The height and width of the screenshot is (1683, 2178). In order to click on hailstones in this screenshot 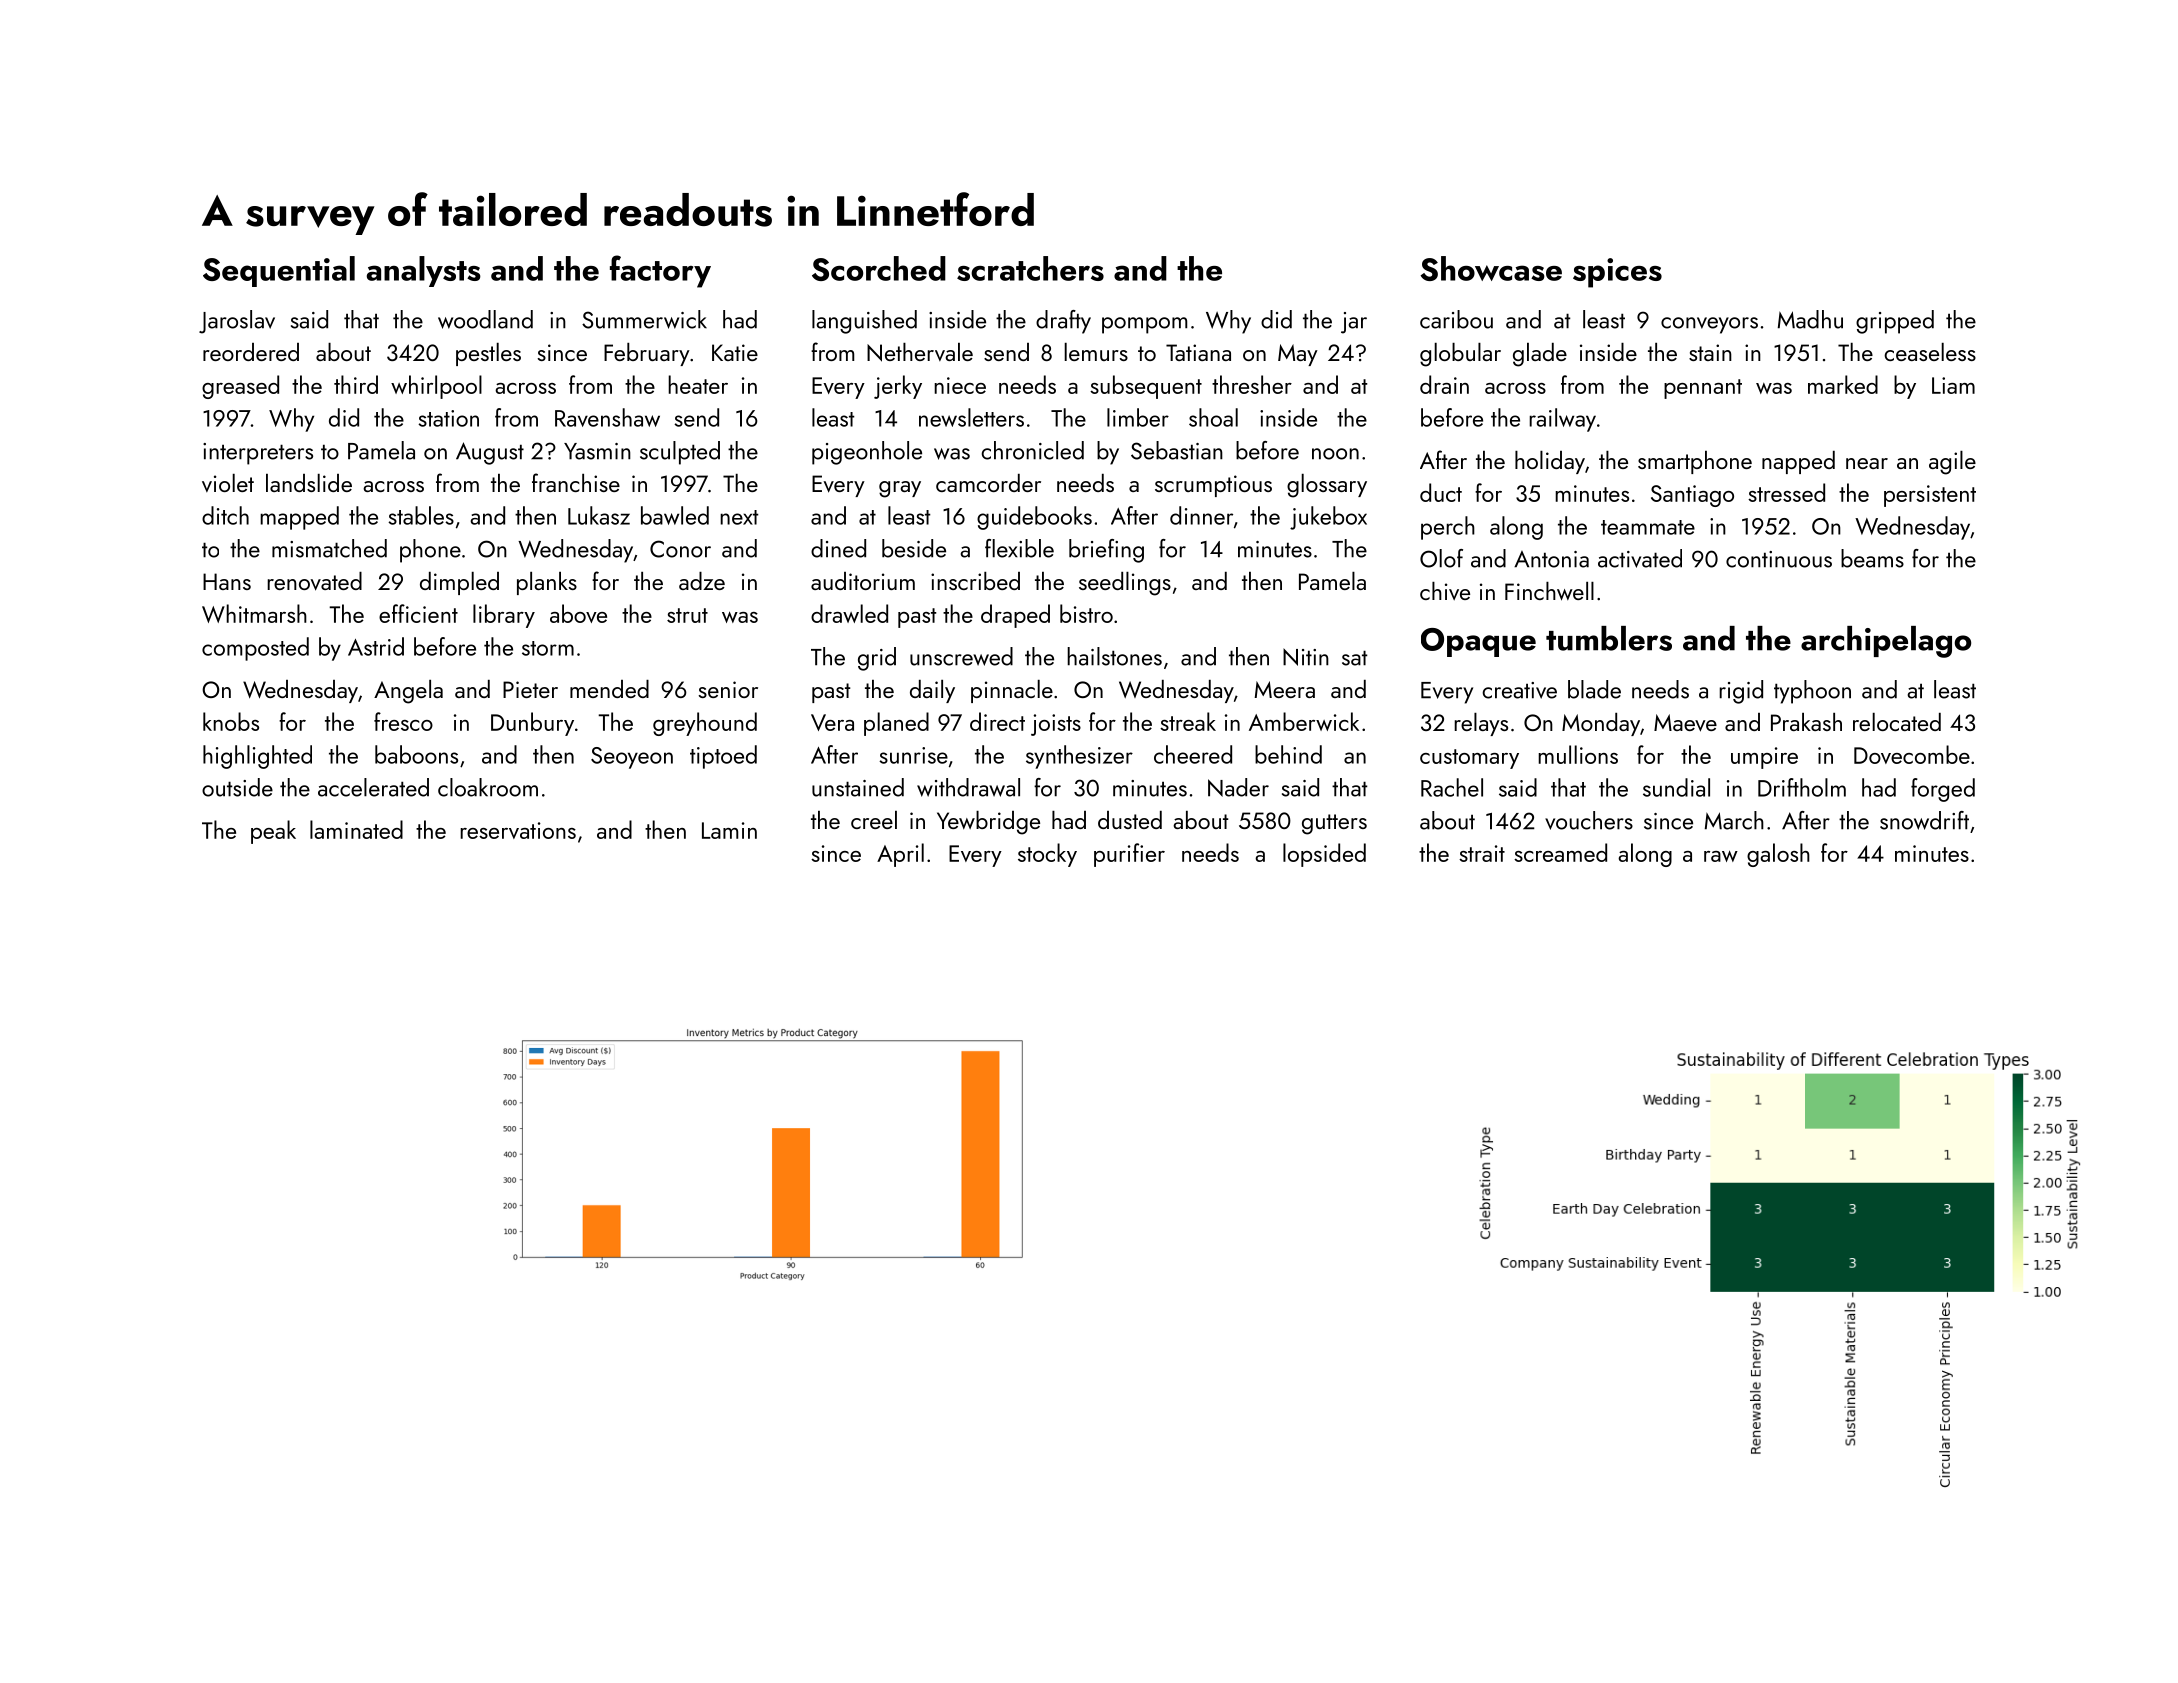, I will do `click(1114, 656)`.
